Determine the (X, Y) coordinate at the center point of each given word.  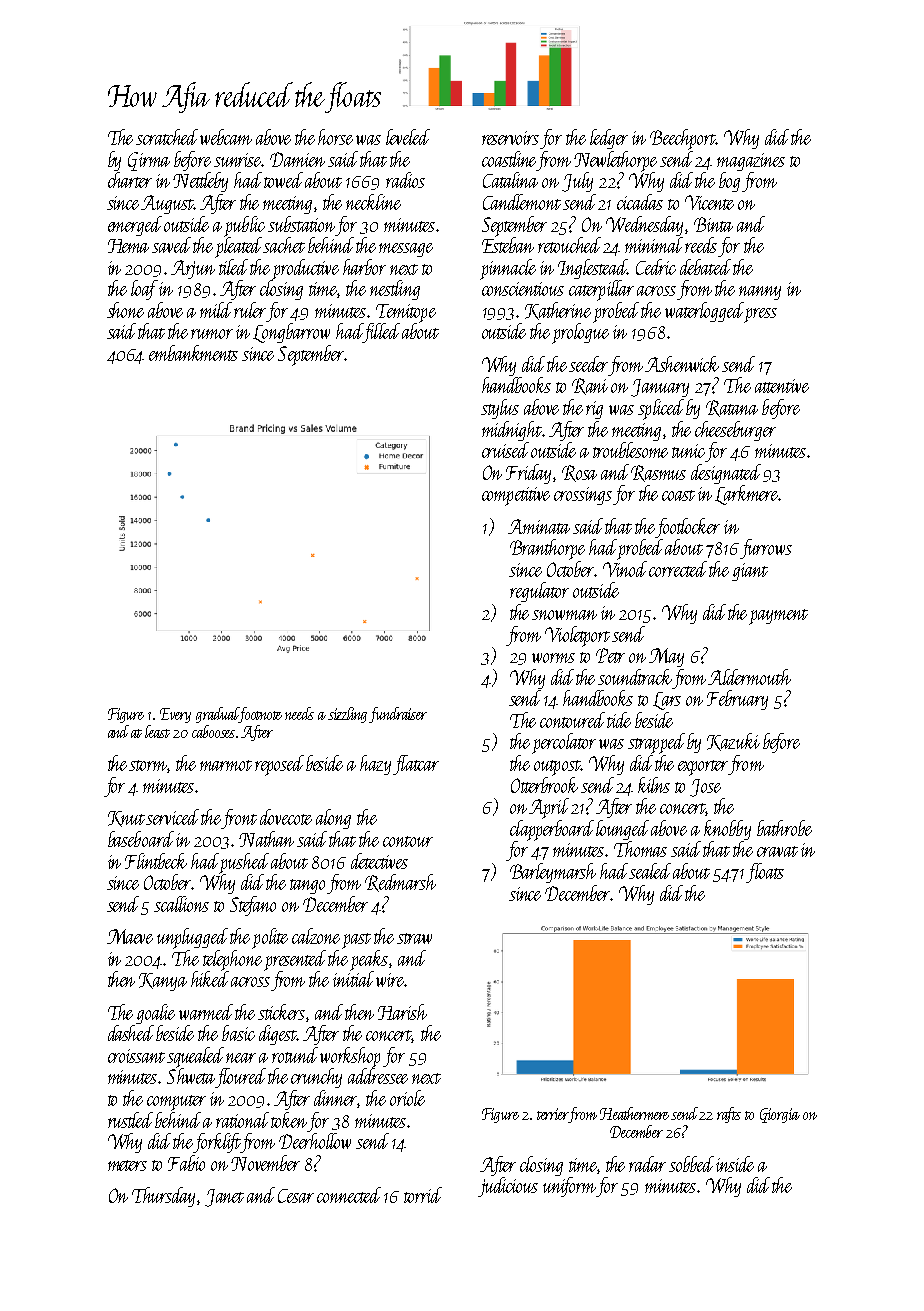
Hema (128, 246)
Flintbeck (156, 861)
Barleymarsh (553, 873)
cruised (505, 450)
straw (414, 938)
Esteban (508, 245)
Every (175, 715)
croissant (136, 1056)
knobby (727, 830)
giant (750, 572)
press (760, 315)
